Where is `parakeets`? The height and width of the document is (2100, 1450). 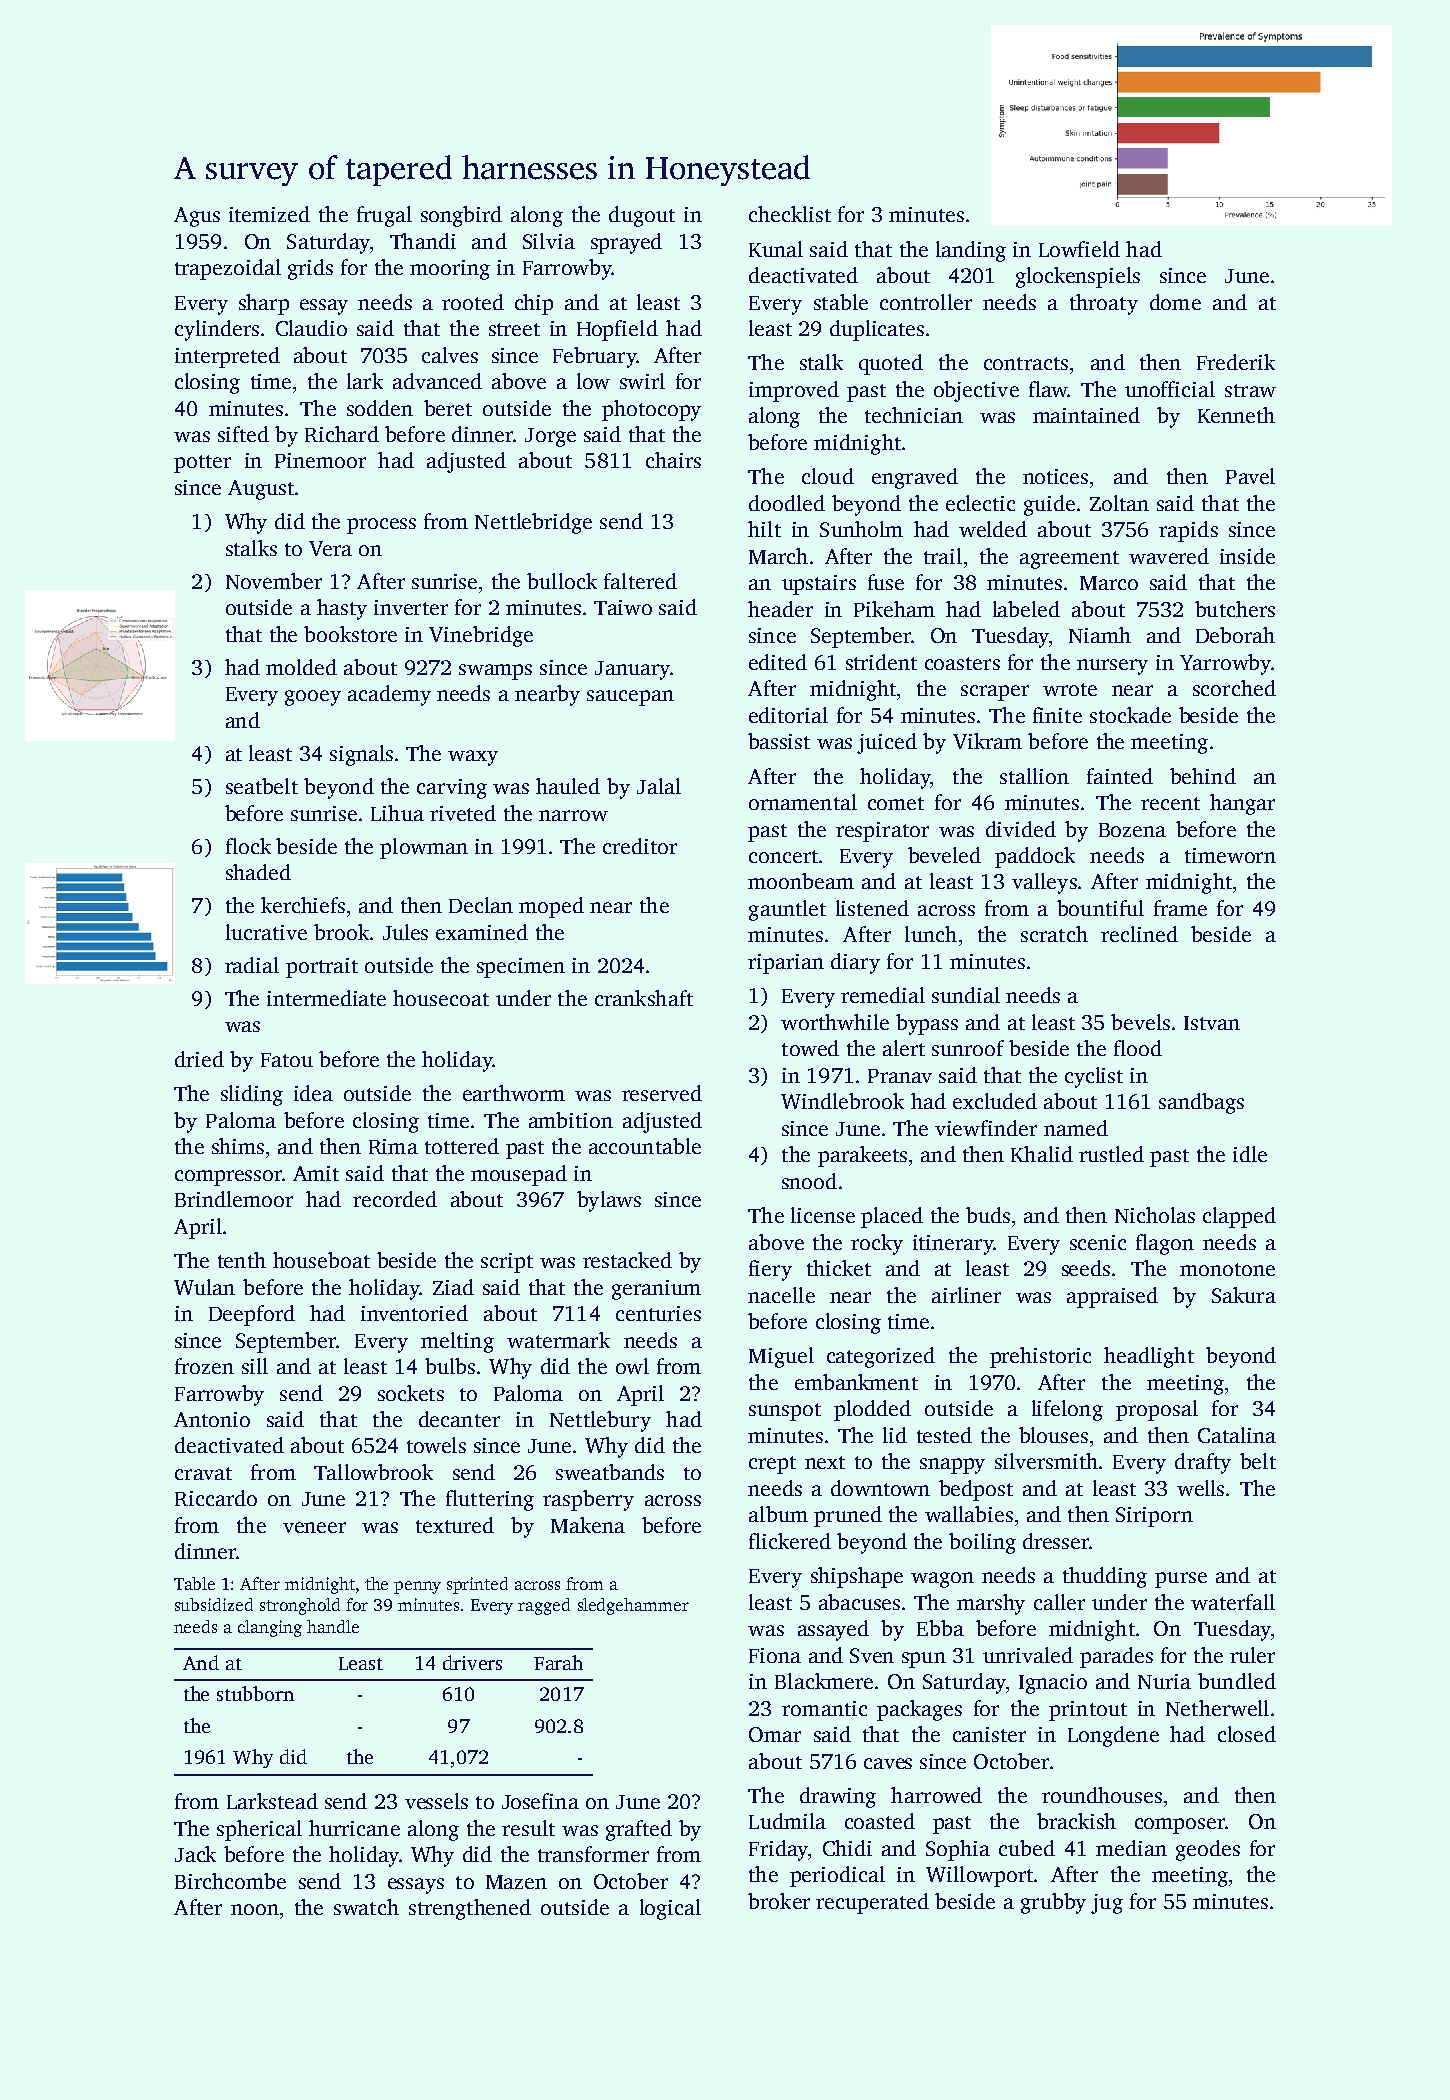
parakeets is located at coordinates (862, 1156).
